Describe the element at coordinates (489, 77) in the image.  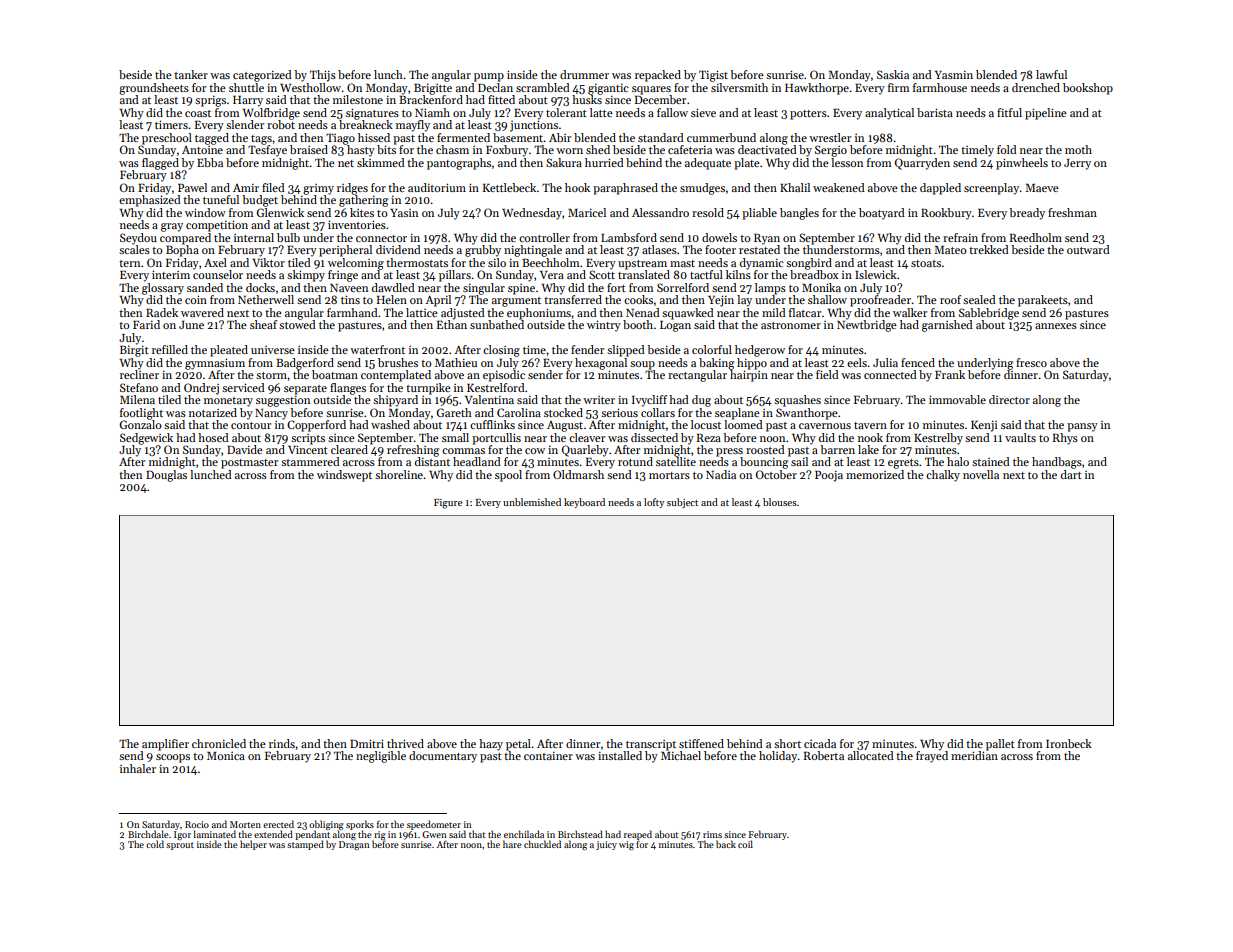
I see `pump` at that location.
